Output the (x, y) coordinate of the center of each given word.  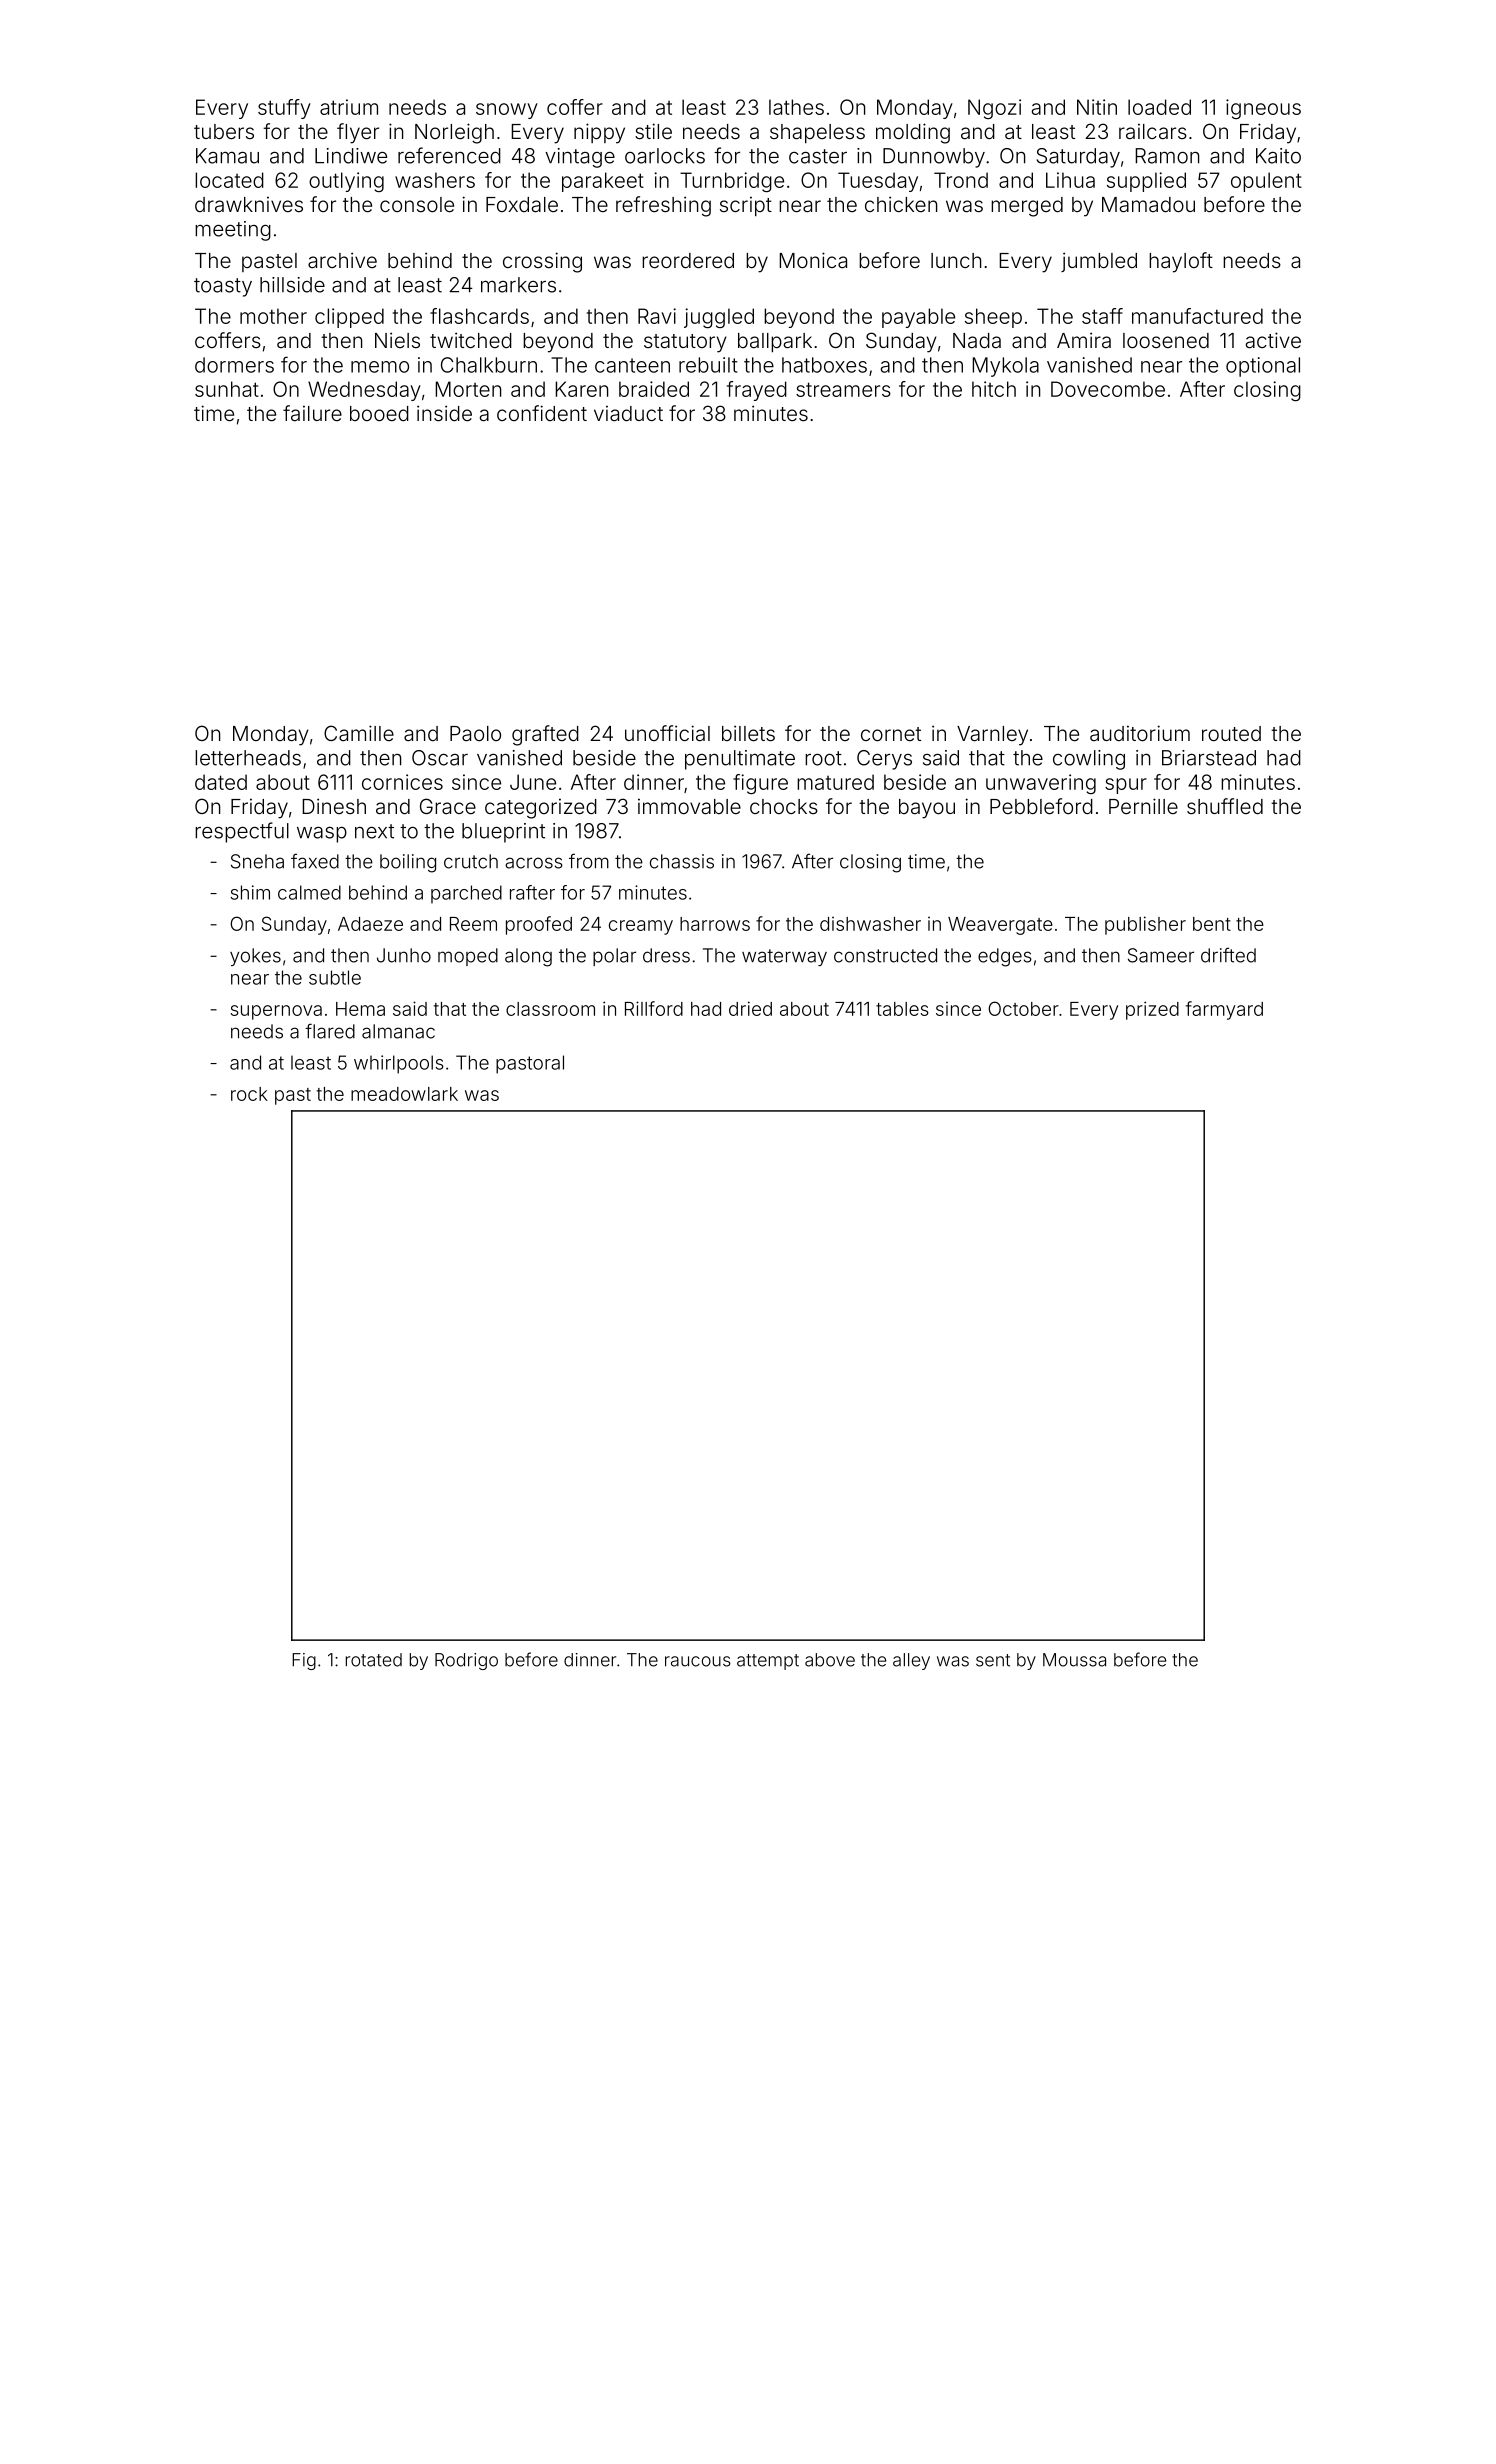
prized (1152, 1010)
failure (312, 413)
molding (913, 133)
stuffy (284, 109)
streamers (843, 389)
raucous (698, 1661)
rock (249, 1094)
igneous (1263, 109)
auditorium (1140, 733)
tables (902, 1009)
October (1023, 1008)
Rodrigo (466, 1661)
